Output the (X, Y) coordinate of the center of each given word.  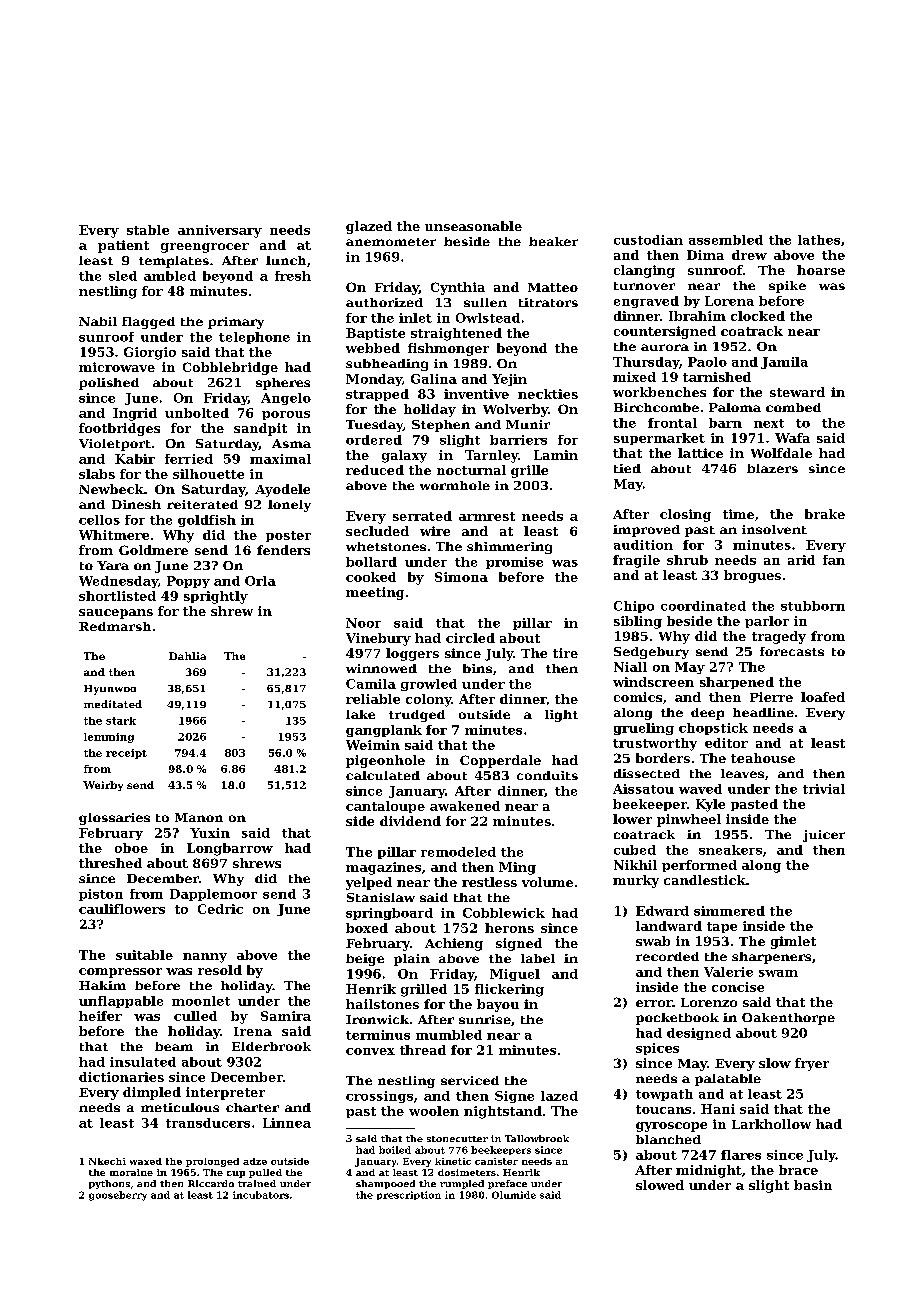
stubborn (813, 606)
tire (565, 653)
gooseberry (118, 1196)
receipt (126, 754)
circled (470, 638)
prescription (409, 1195)
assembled (726, 240)
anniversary (220, 231)
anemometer (391, 242)
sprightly (216, 597)
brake (825, 514)
